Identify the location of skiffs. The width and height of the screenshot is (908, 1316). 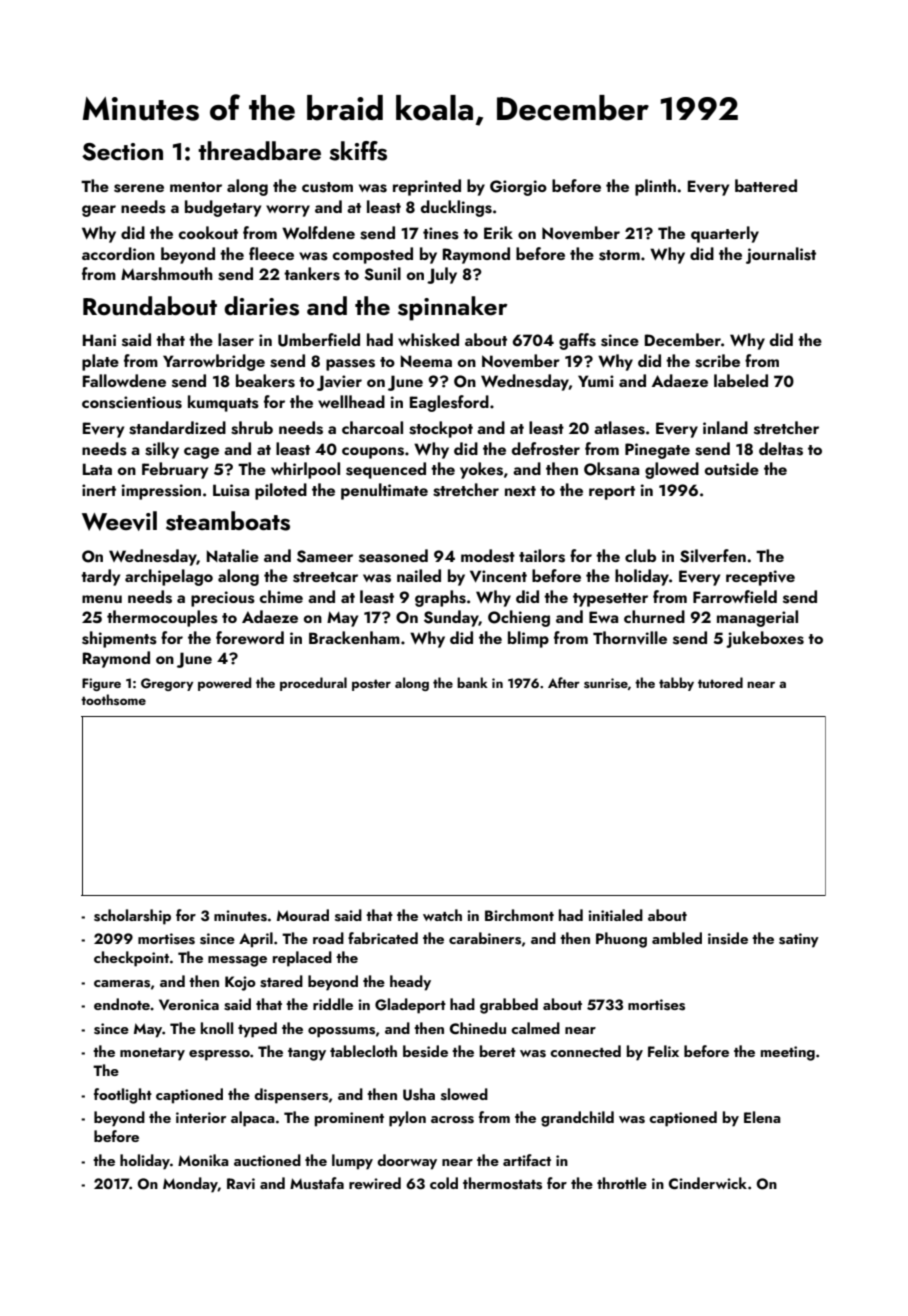
(358, 151).
